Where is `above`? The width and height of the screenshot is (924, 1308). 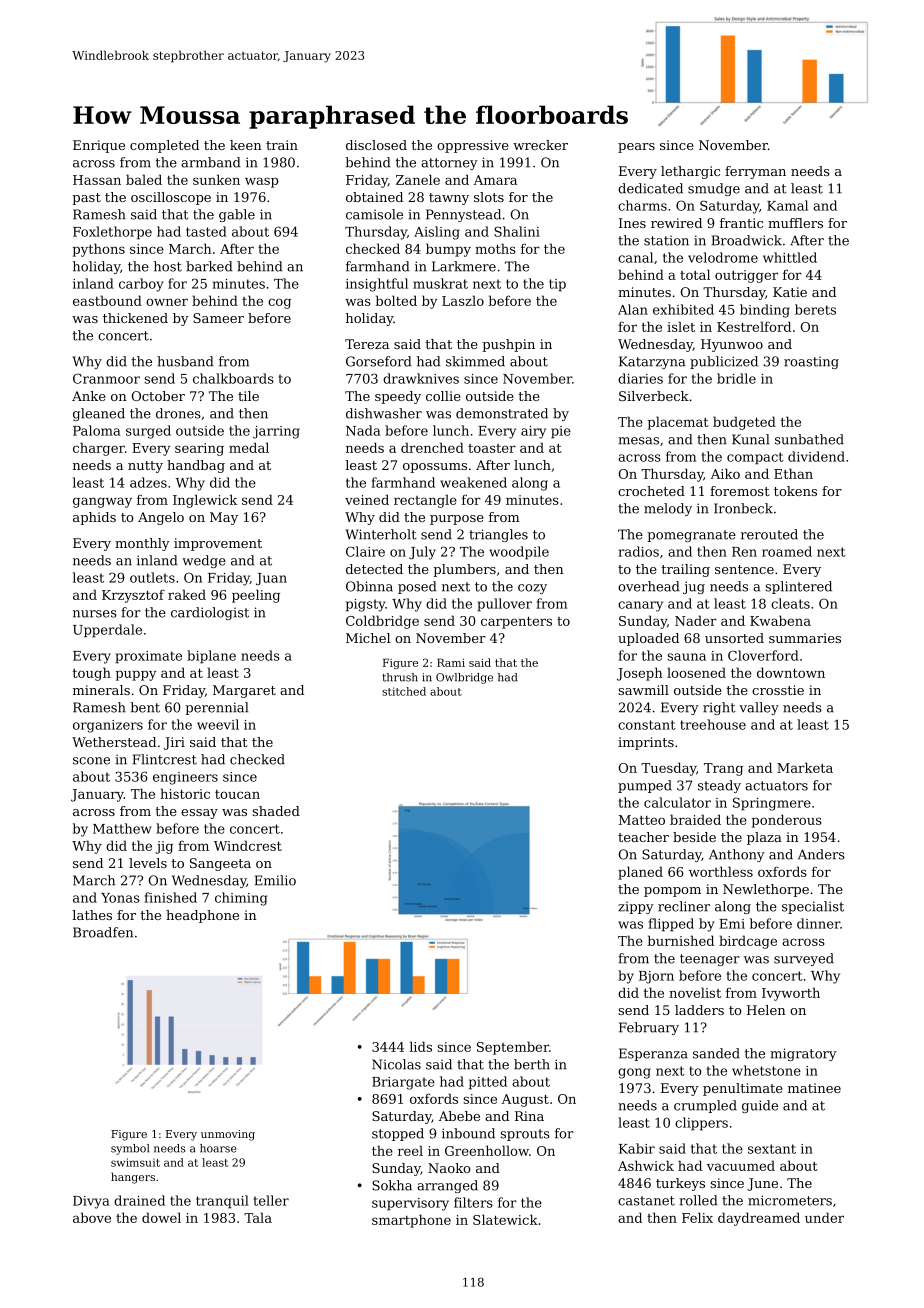 above is located at coordinates (92, 1217).
